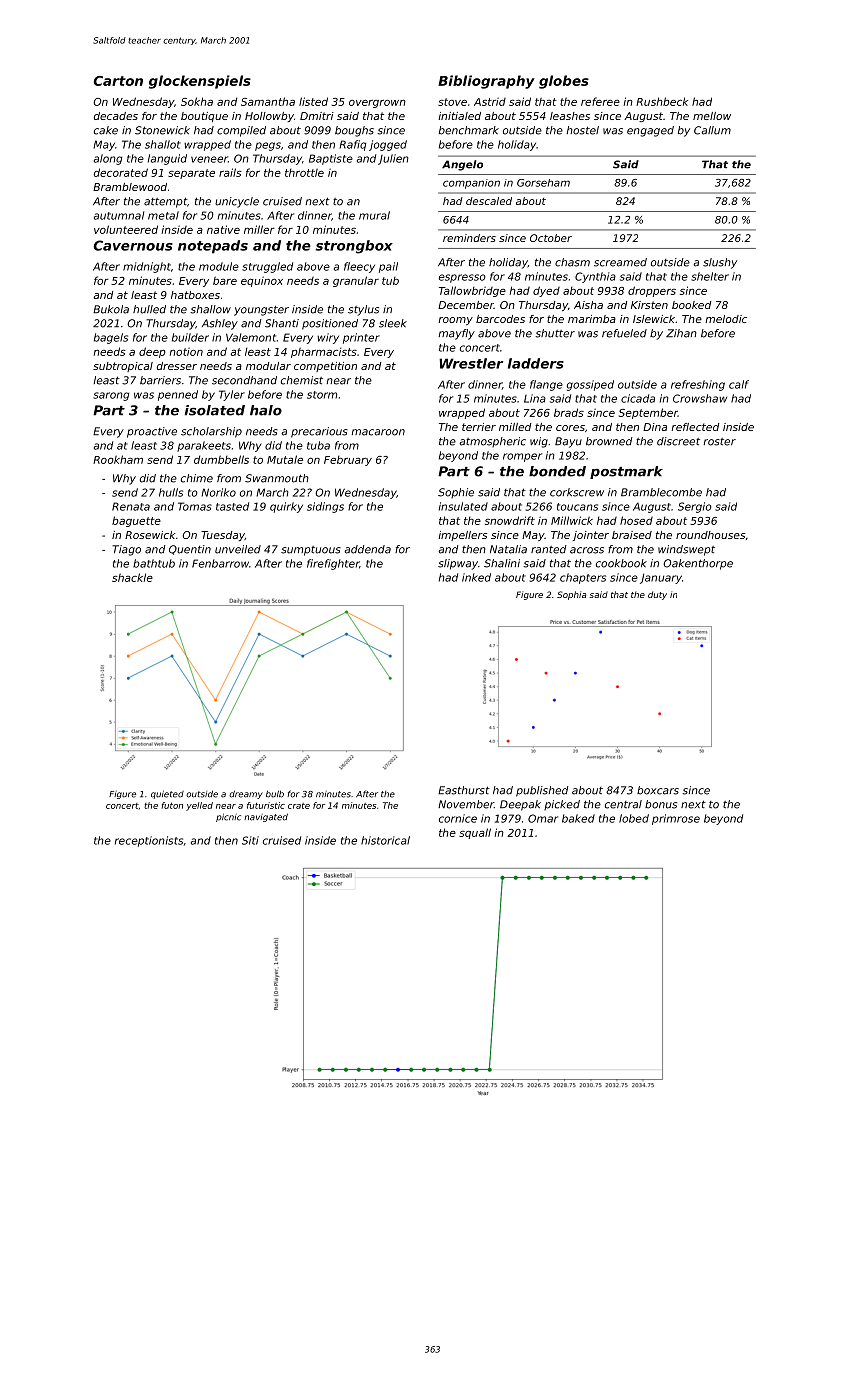  What do you see at coordinates (149, 841) in the document?
I see `receptionists` at bounding box center [149, 841].
